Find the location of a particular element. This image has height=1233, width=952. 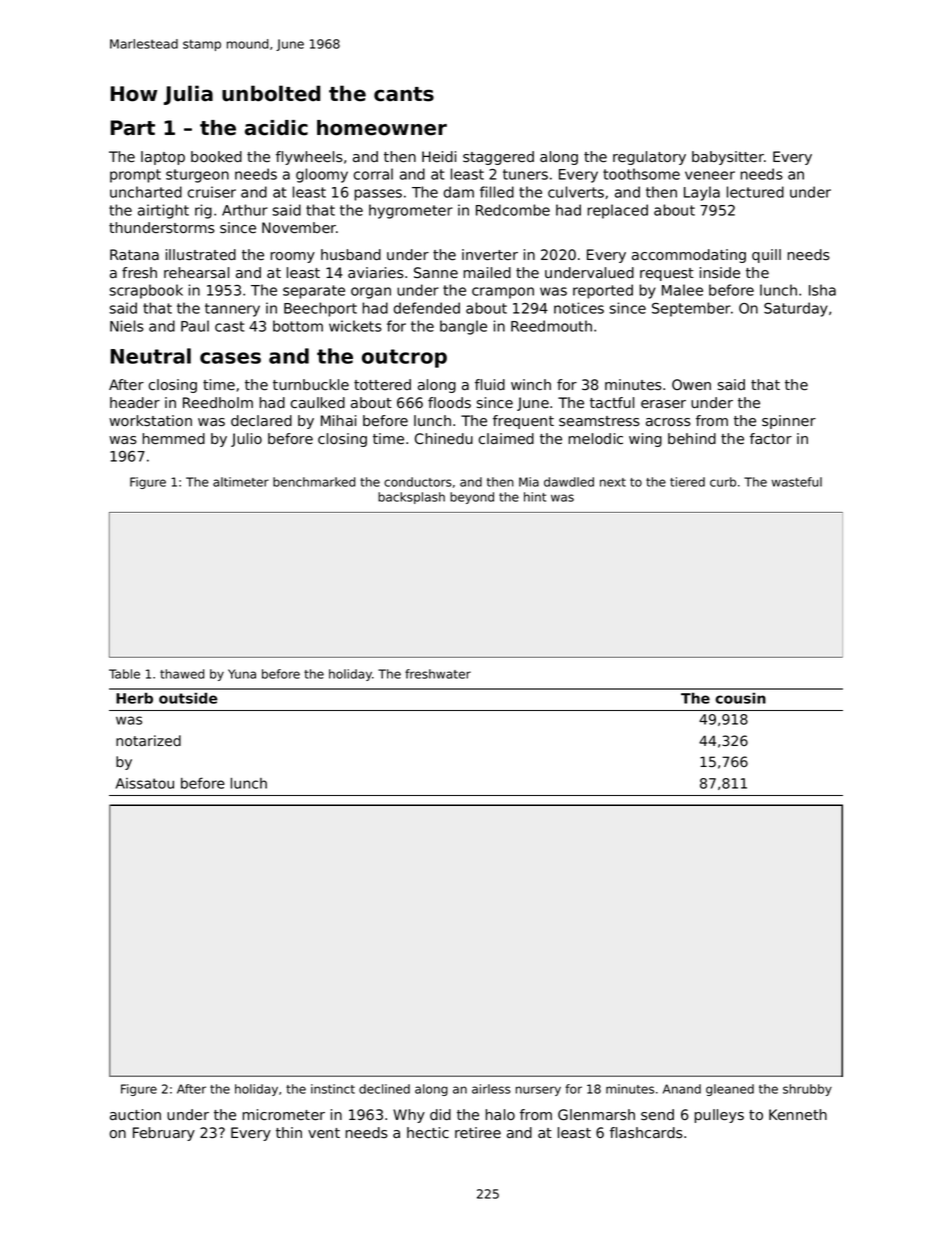

Table is located at coordinates (124, 674).
